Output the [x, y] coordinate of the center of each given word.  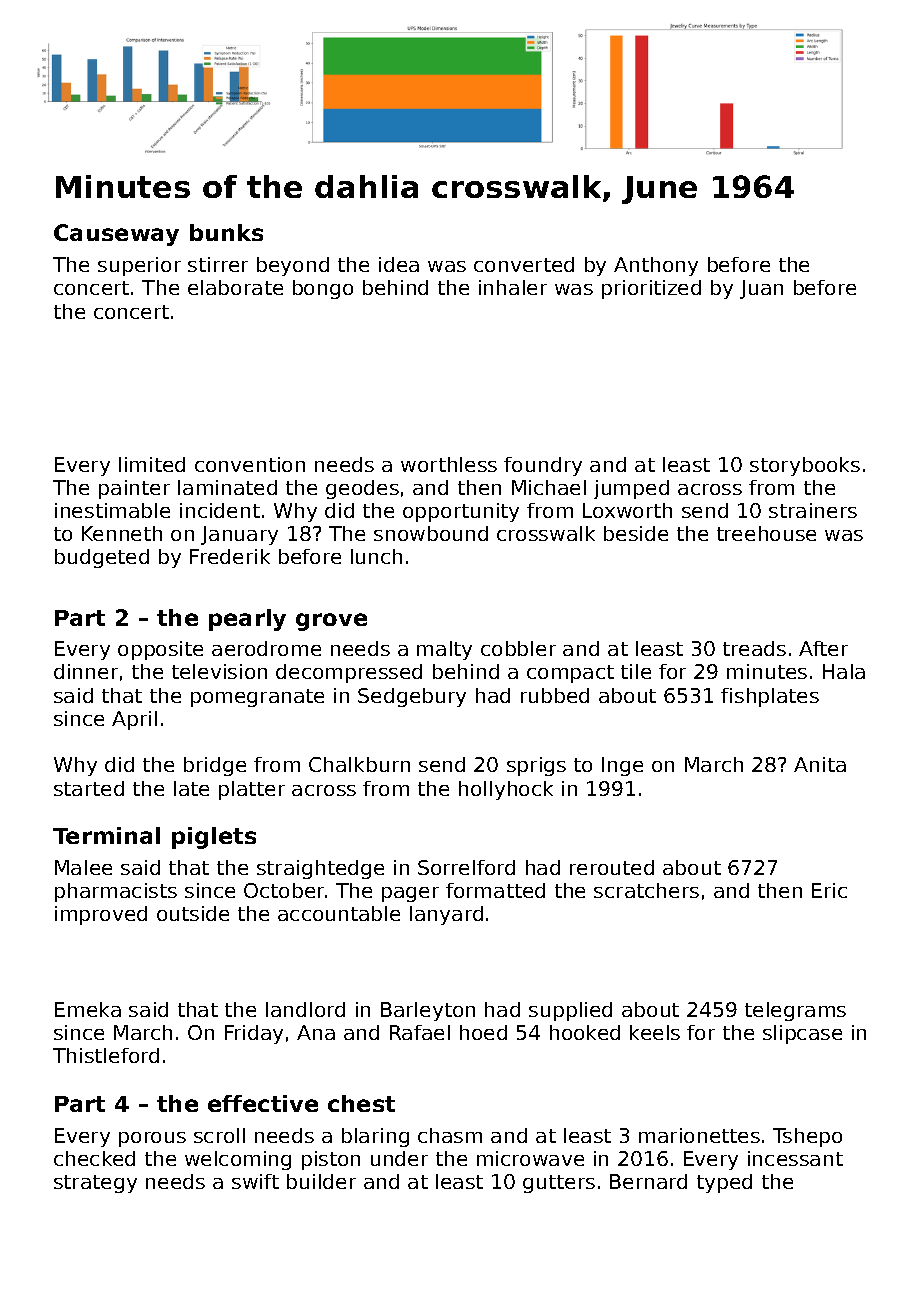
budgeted [102, 558]
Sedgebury [412, 697]
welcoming [238, 1160]
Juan [761, 289]
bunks [226, 232]
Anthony [656, 266]
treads [754, 648]
